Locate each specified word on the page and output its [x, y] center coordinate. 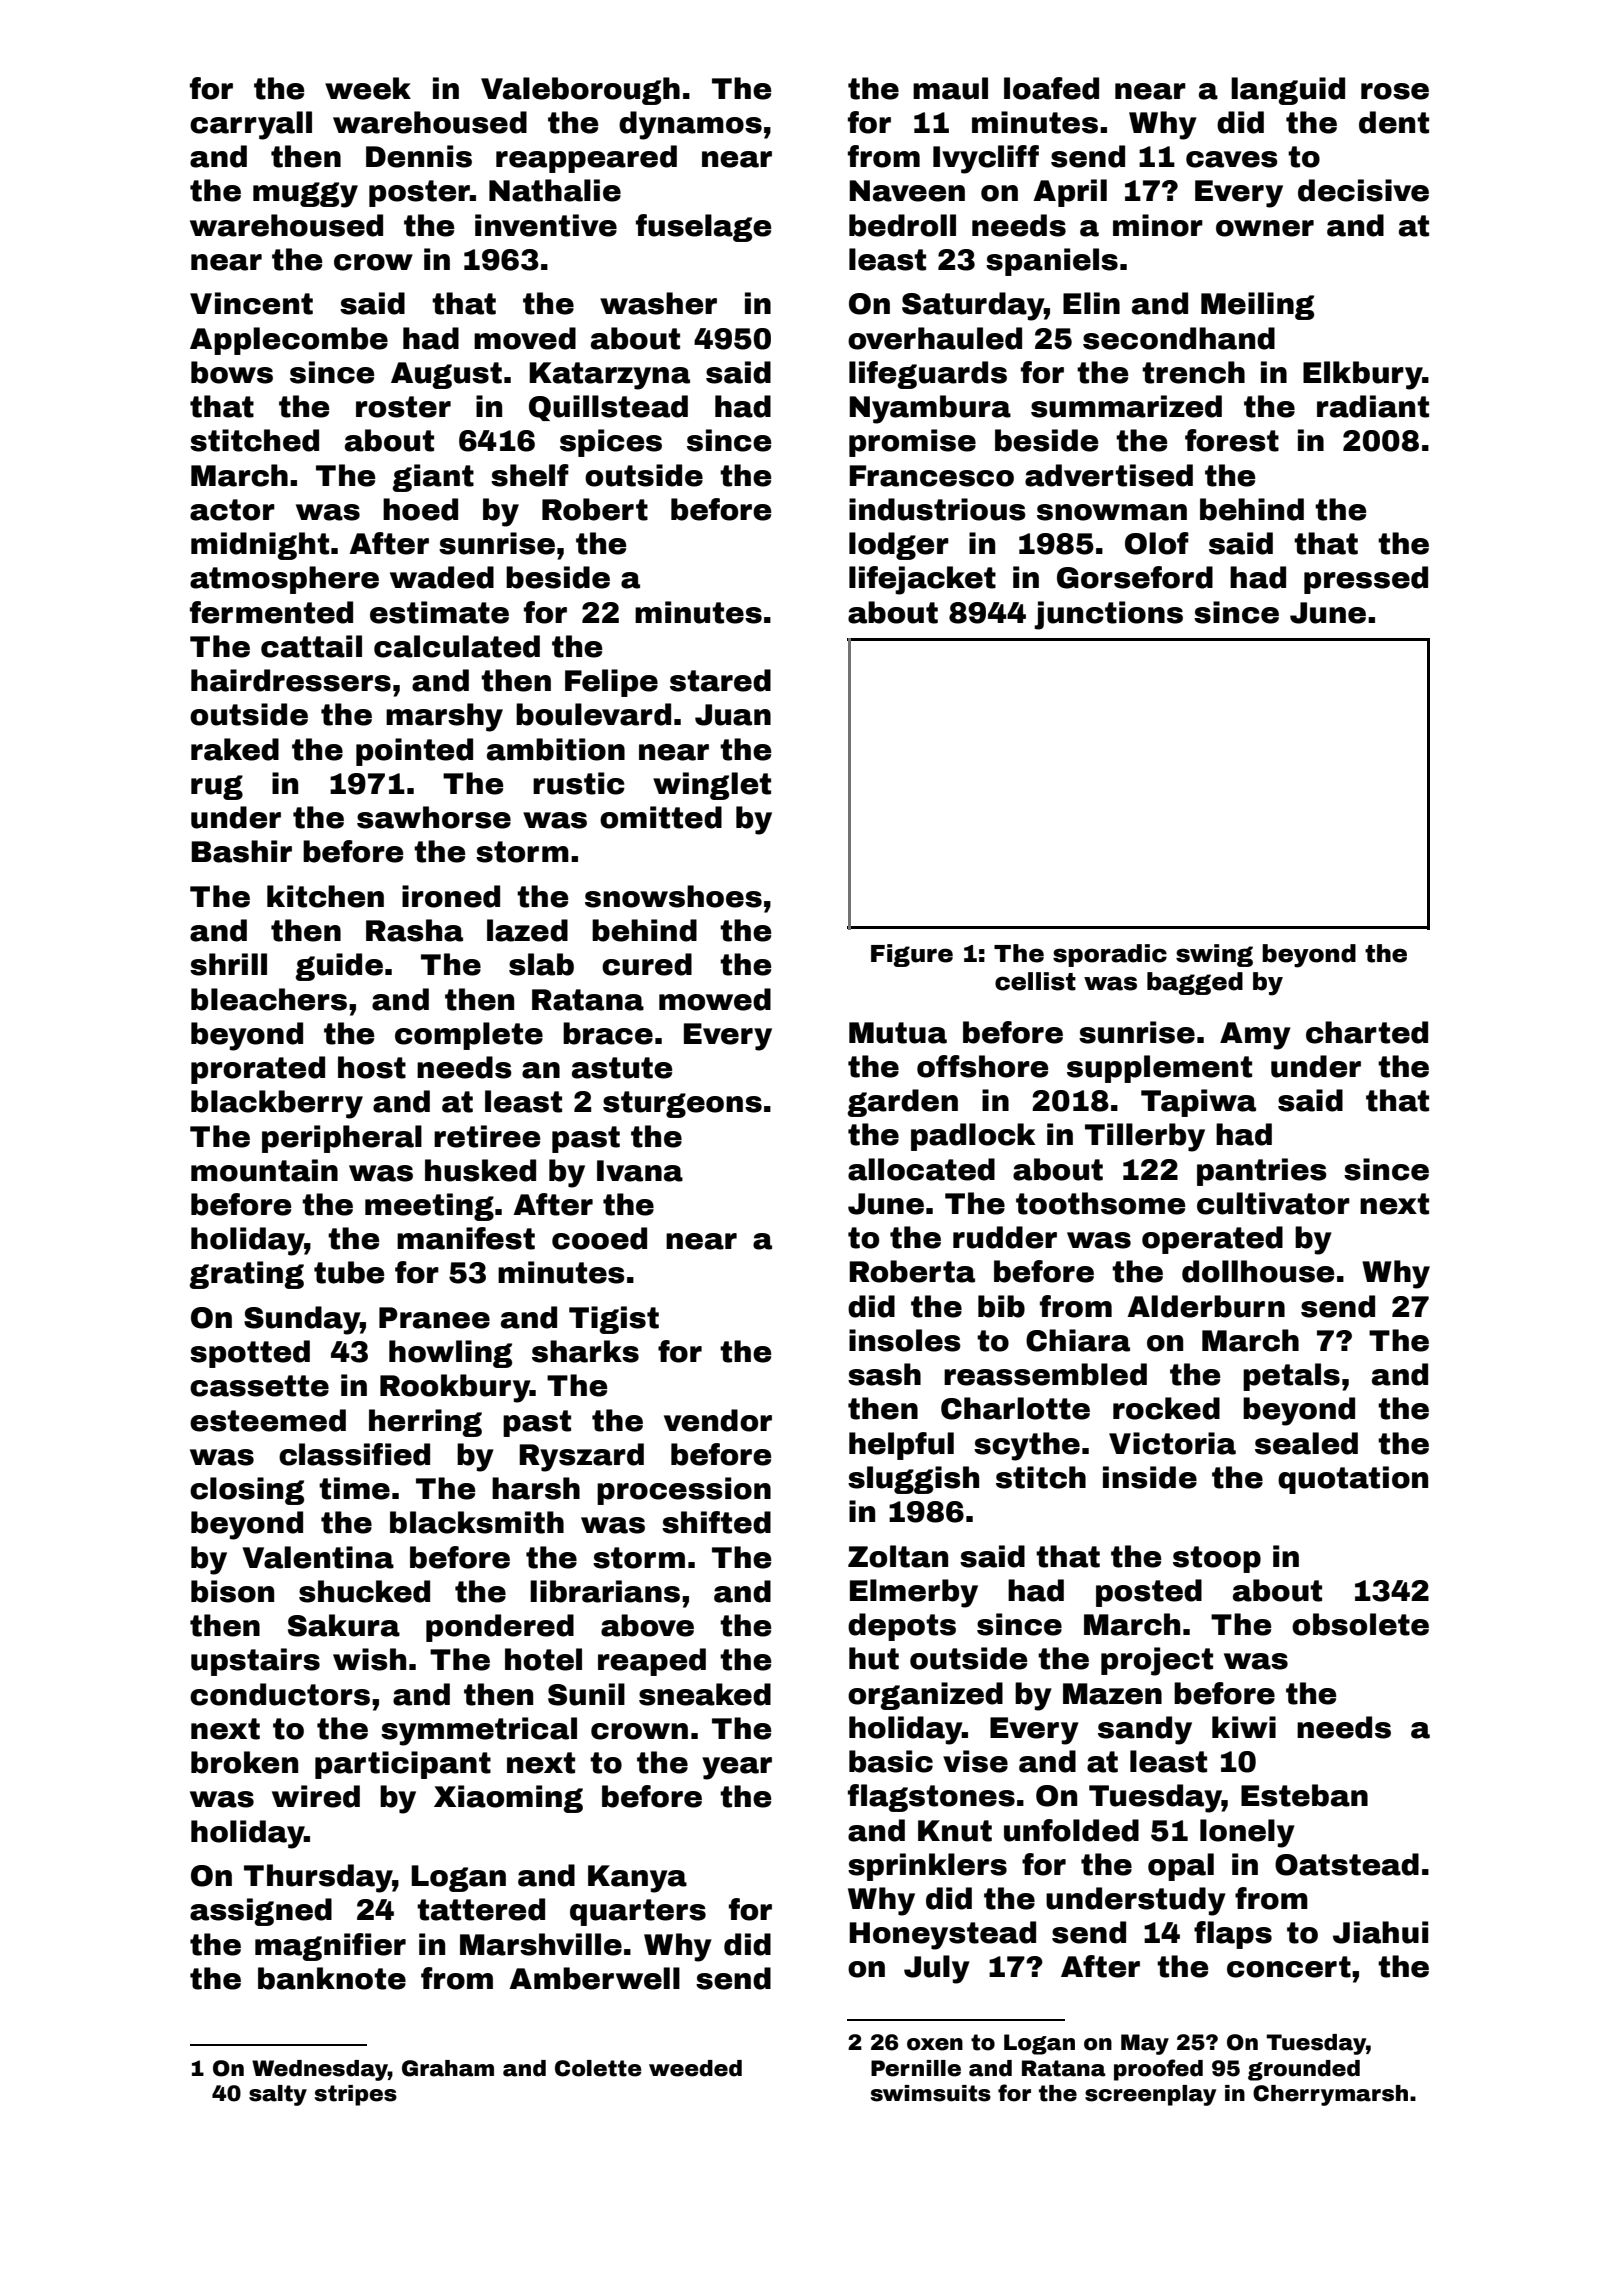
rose [1395, 91]
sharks [585, 1351]
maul [950, 88]
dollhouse [1258, 1271]
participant [403, 1765]
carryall [251, 125]
